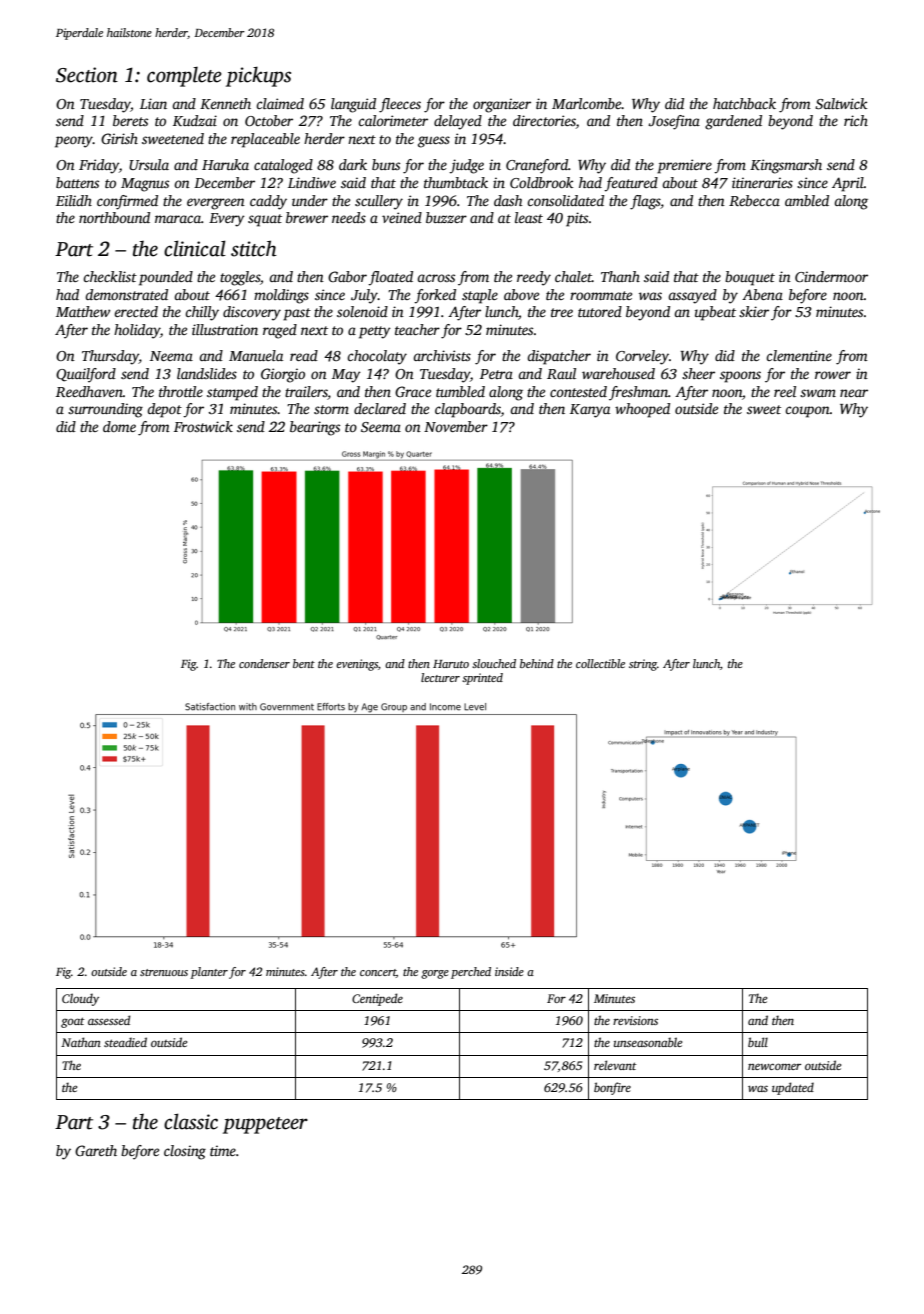 The width and height of the image is (924, 1314). What do you see at coordinates (400, 105) in the image?
I see `fleeces` at bounding box center [400, 105].
